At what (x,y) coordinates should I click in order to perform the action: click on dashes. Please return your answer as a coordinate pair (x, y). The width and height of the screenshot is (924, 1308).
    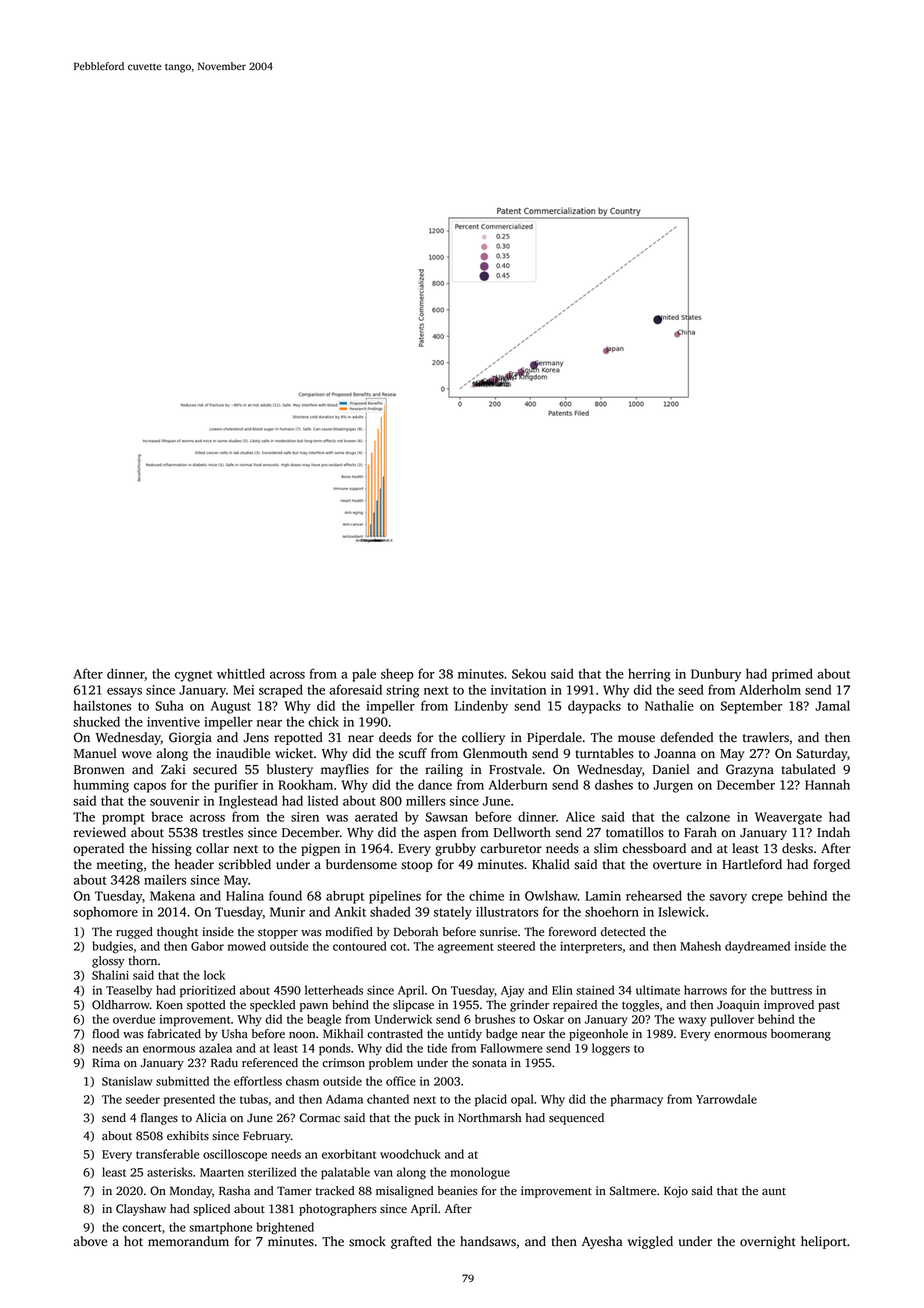
    Looking at the image, I should click on (614, 784).
